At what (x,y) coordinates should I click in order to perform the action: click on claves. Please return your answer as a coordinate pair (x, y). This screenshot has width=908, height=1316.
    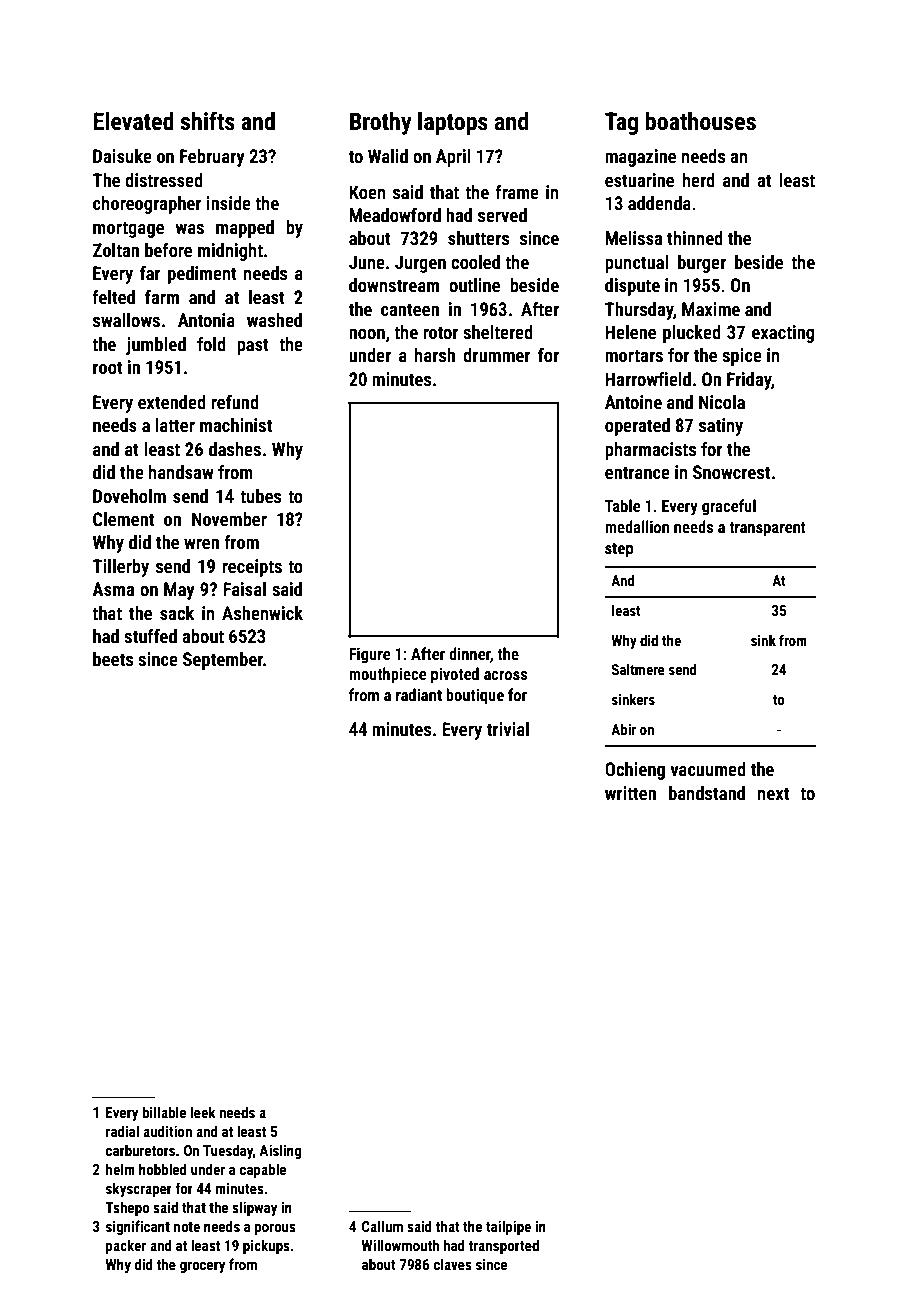
    Looking at the image, I should click on (453, 1264).
